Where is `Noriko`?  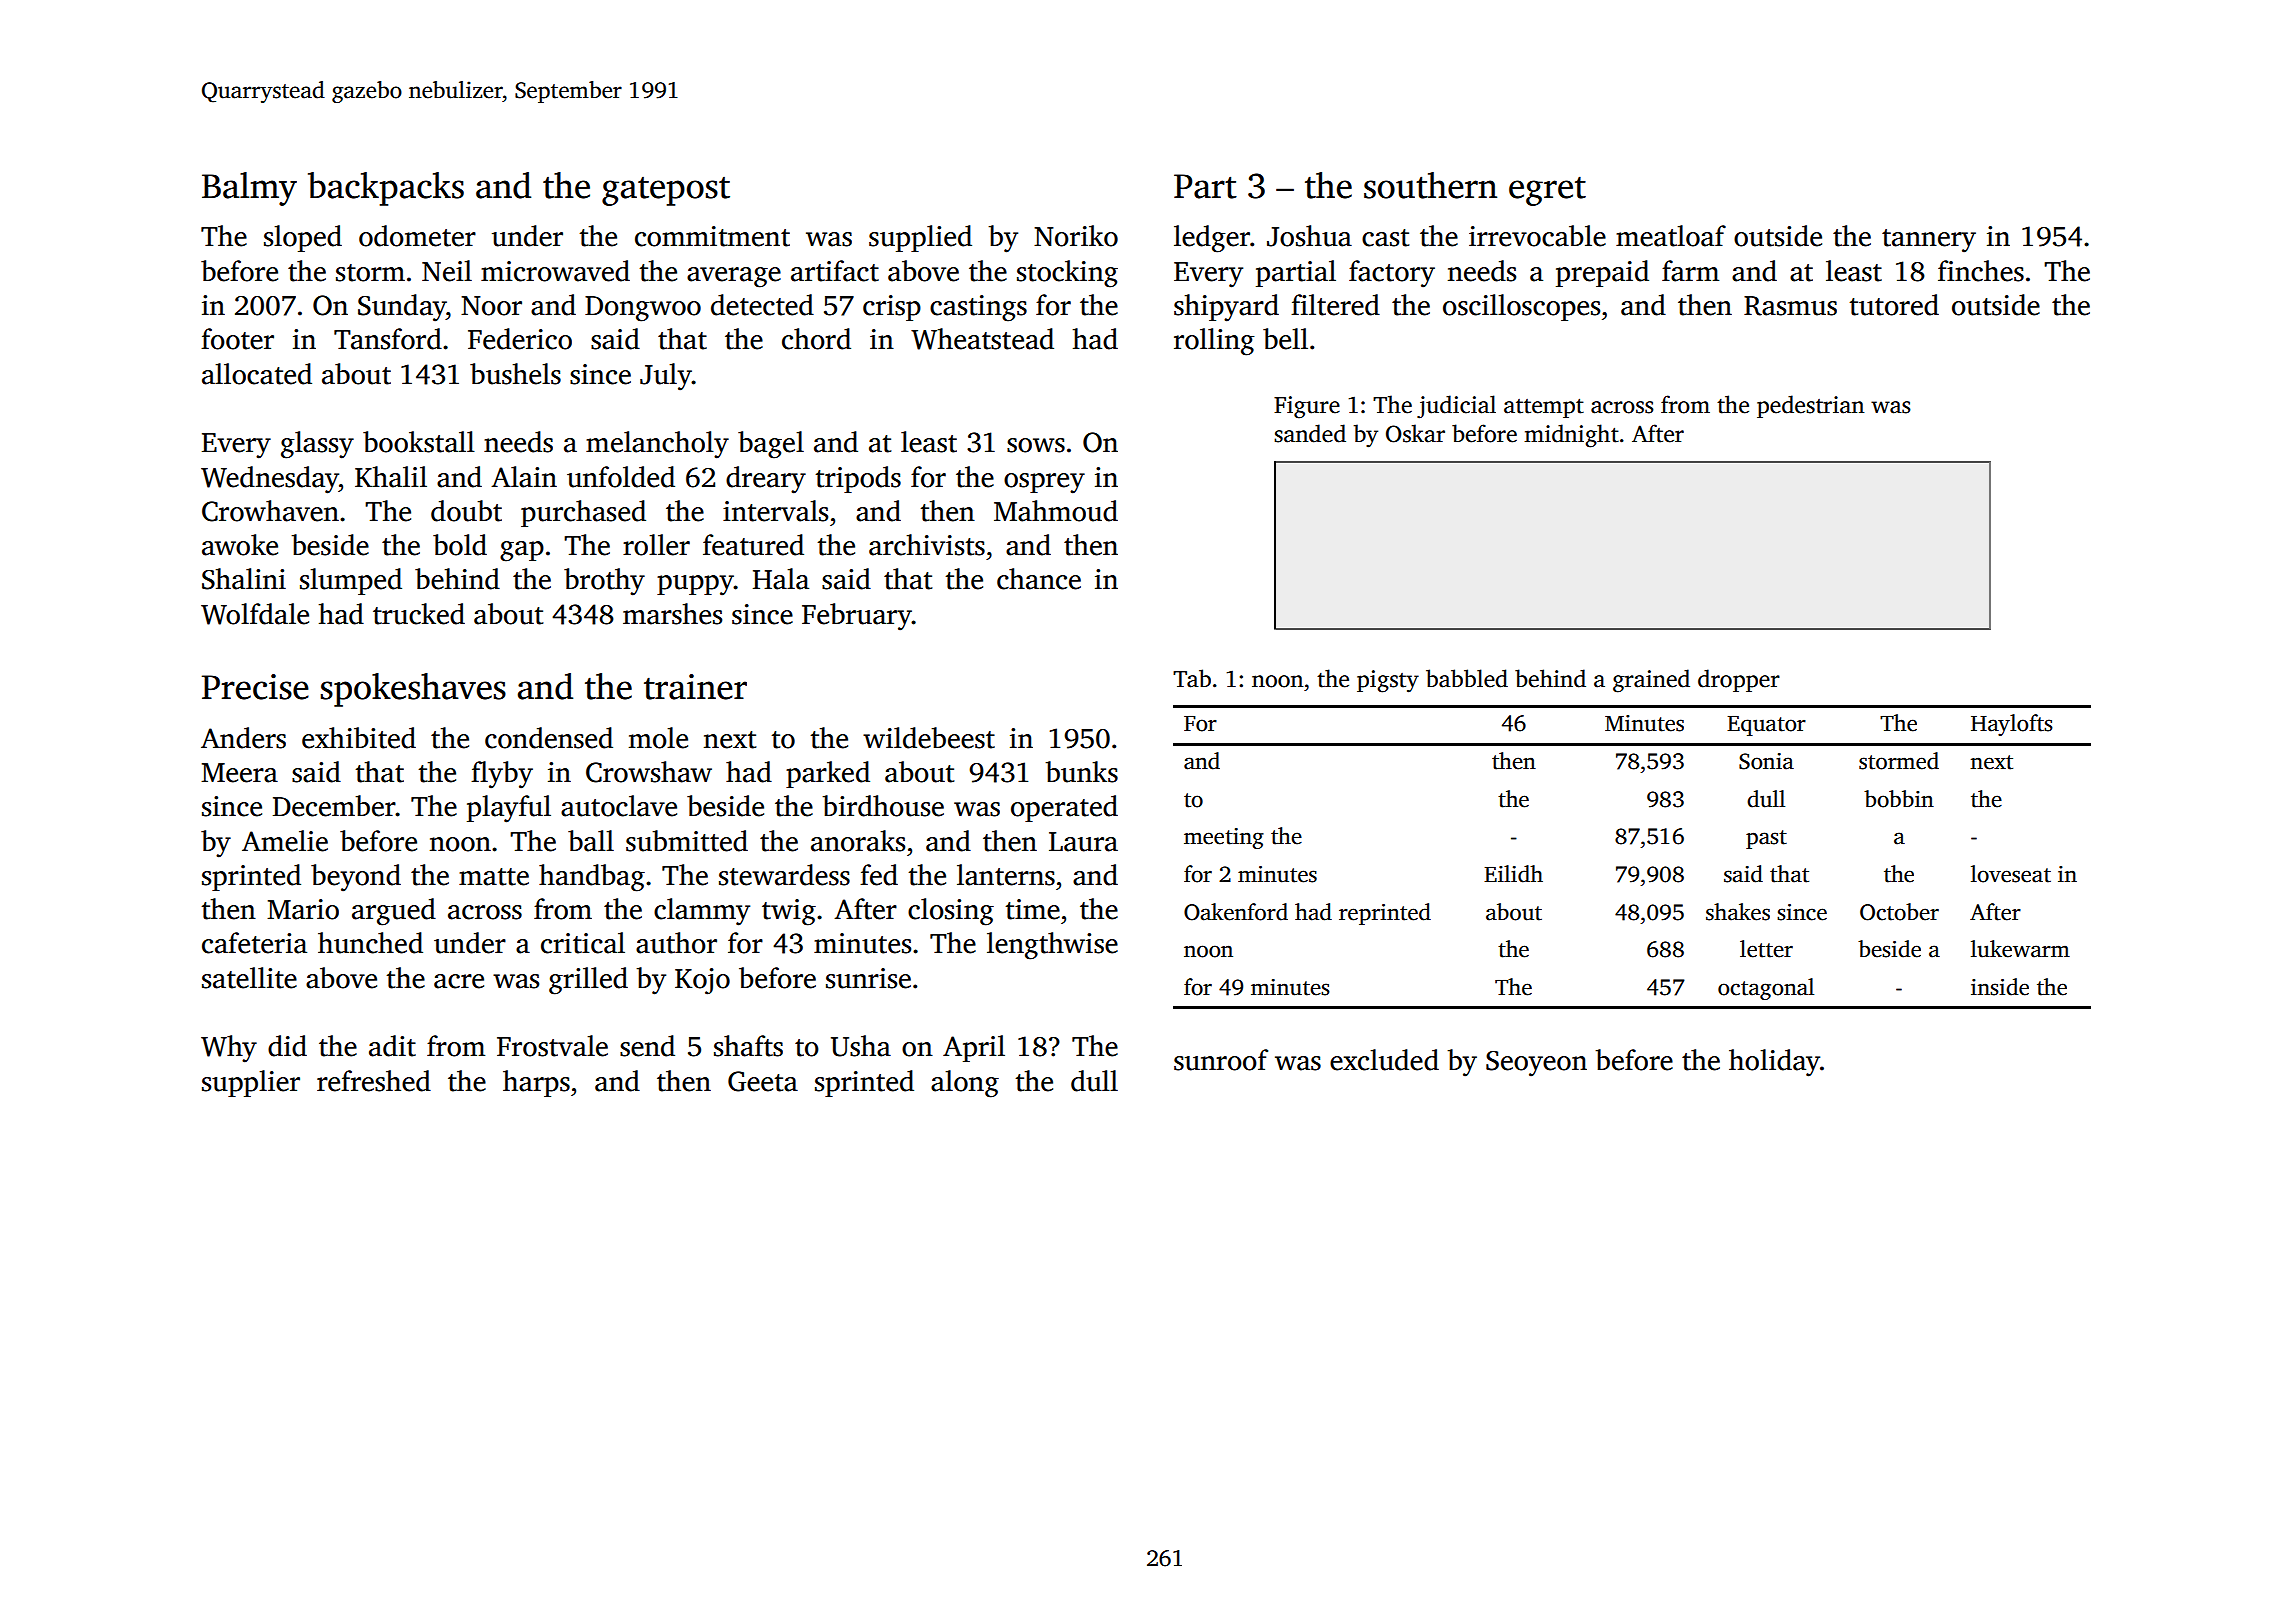
Noriko is located at coordinates (1076, 236).
